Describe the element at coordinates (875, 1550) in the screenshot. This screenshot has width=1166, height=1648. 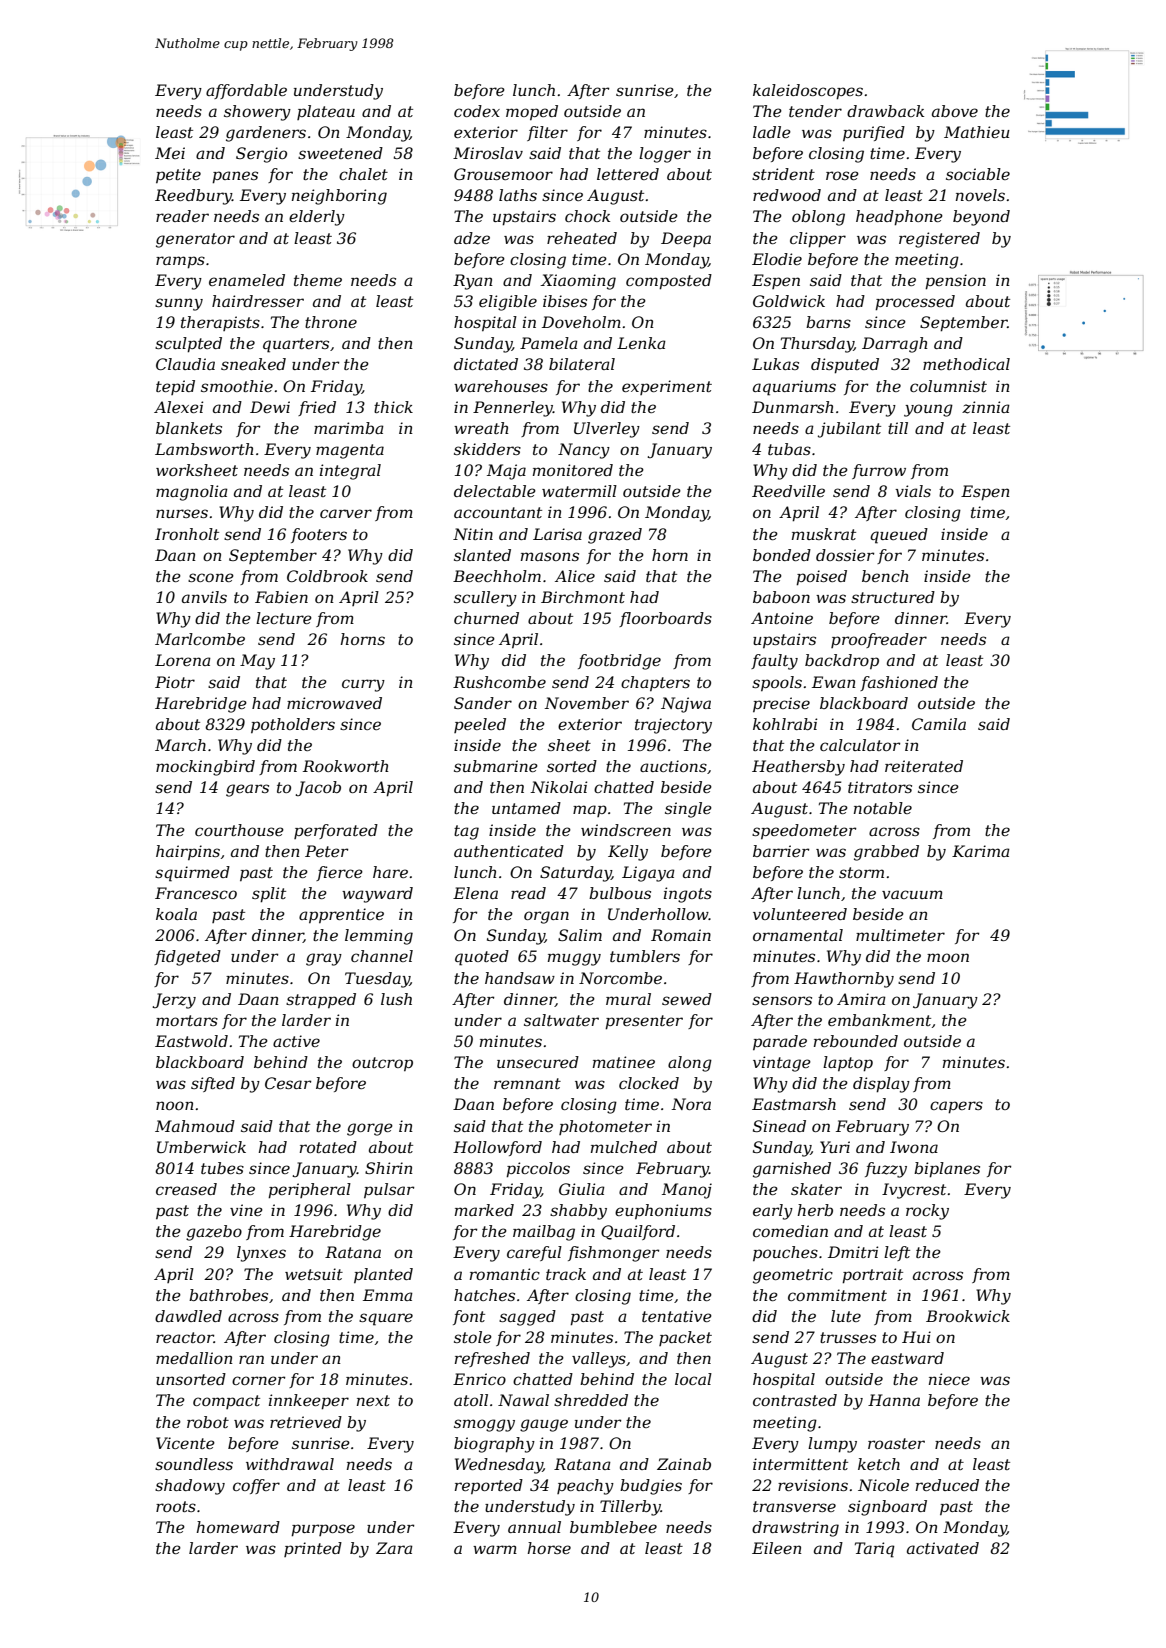
I see `Tariq` at that location.
